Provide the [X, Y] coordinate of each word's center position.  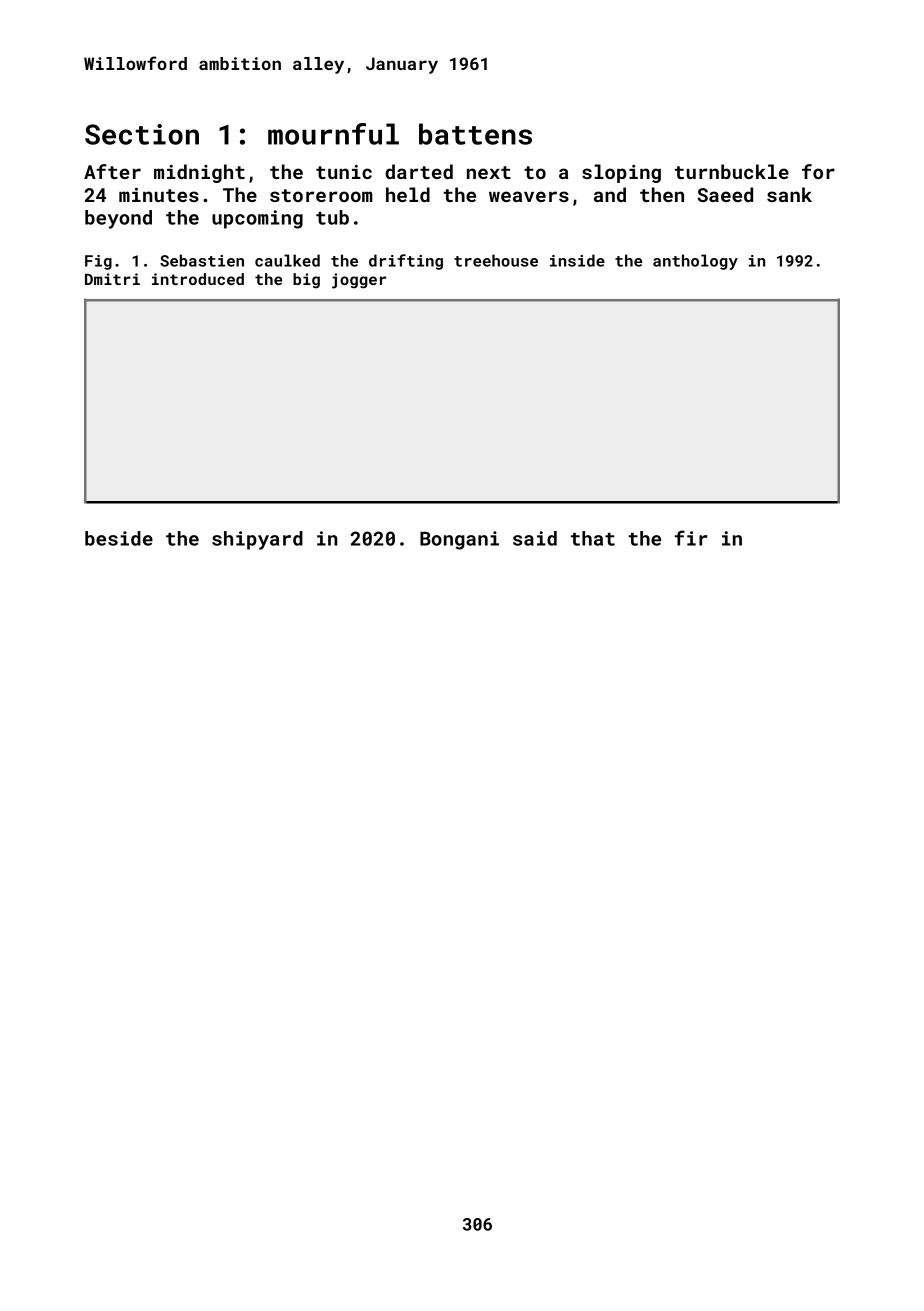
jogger [359, 281]
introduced [198, 279]
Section [142, 134]
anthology [695, 262]
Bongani [459, 540]
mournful [333, 134]
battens [475, 134]
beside [119, 538]
